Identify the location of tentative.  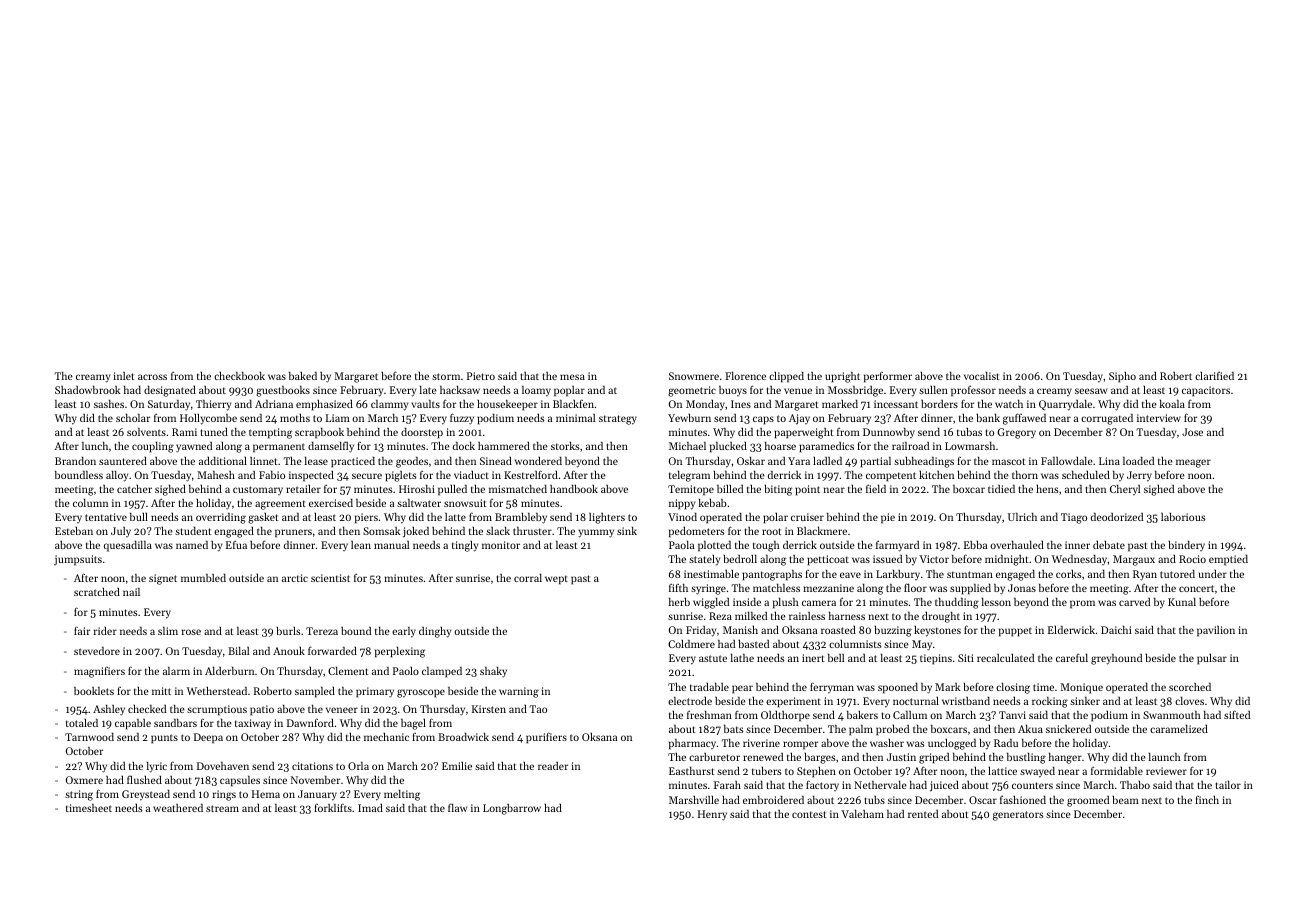
(106, 517).
